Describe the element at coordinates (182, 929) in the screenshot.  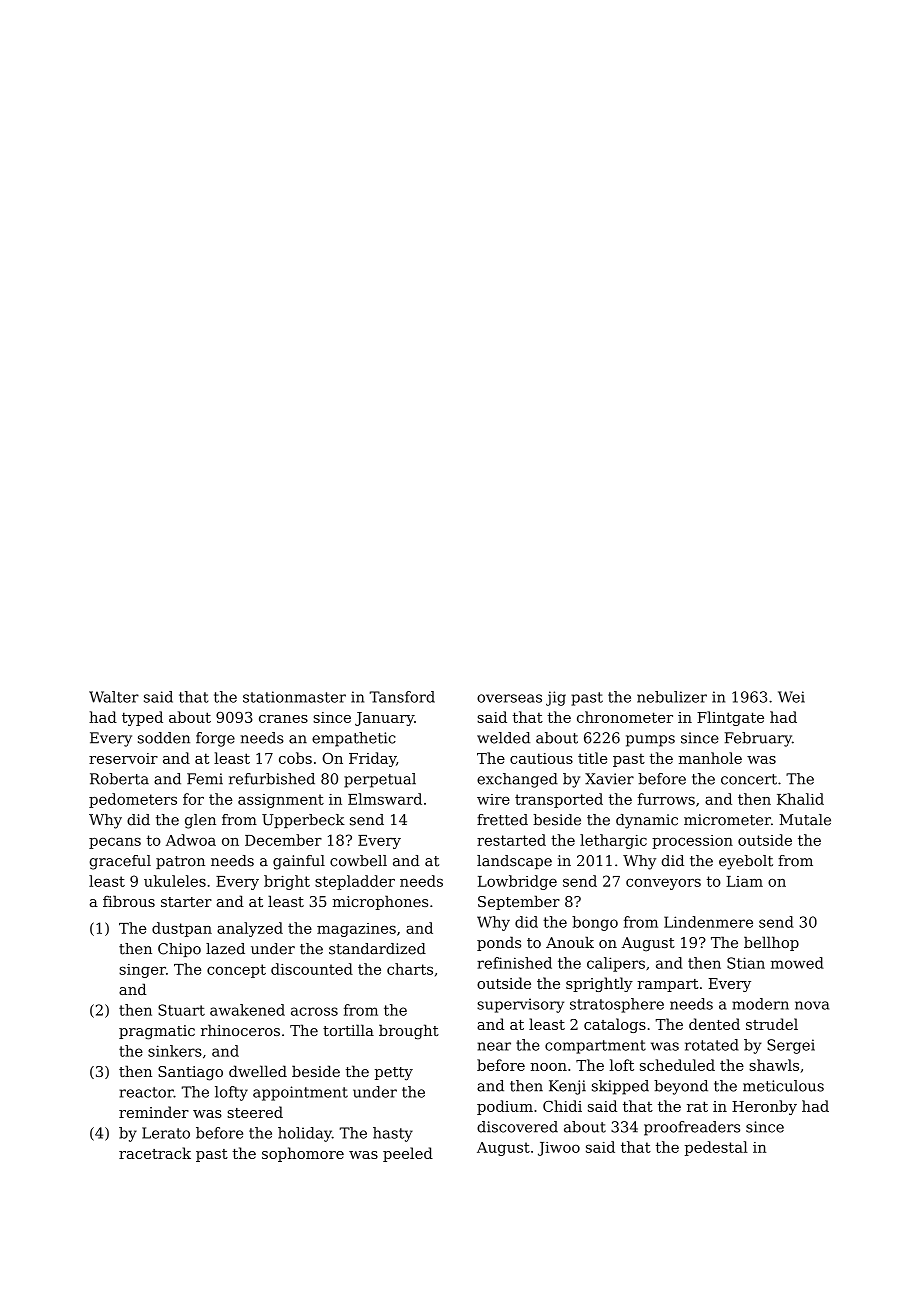
I see `dustpan` at that location.
